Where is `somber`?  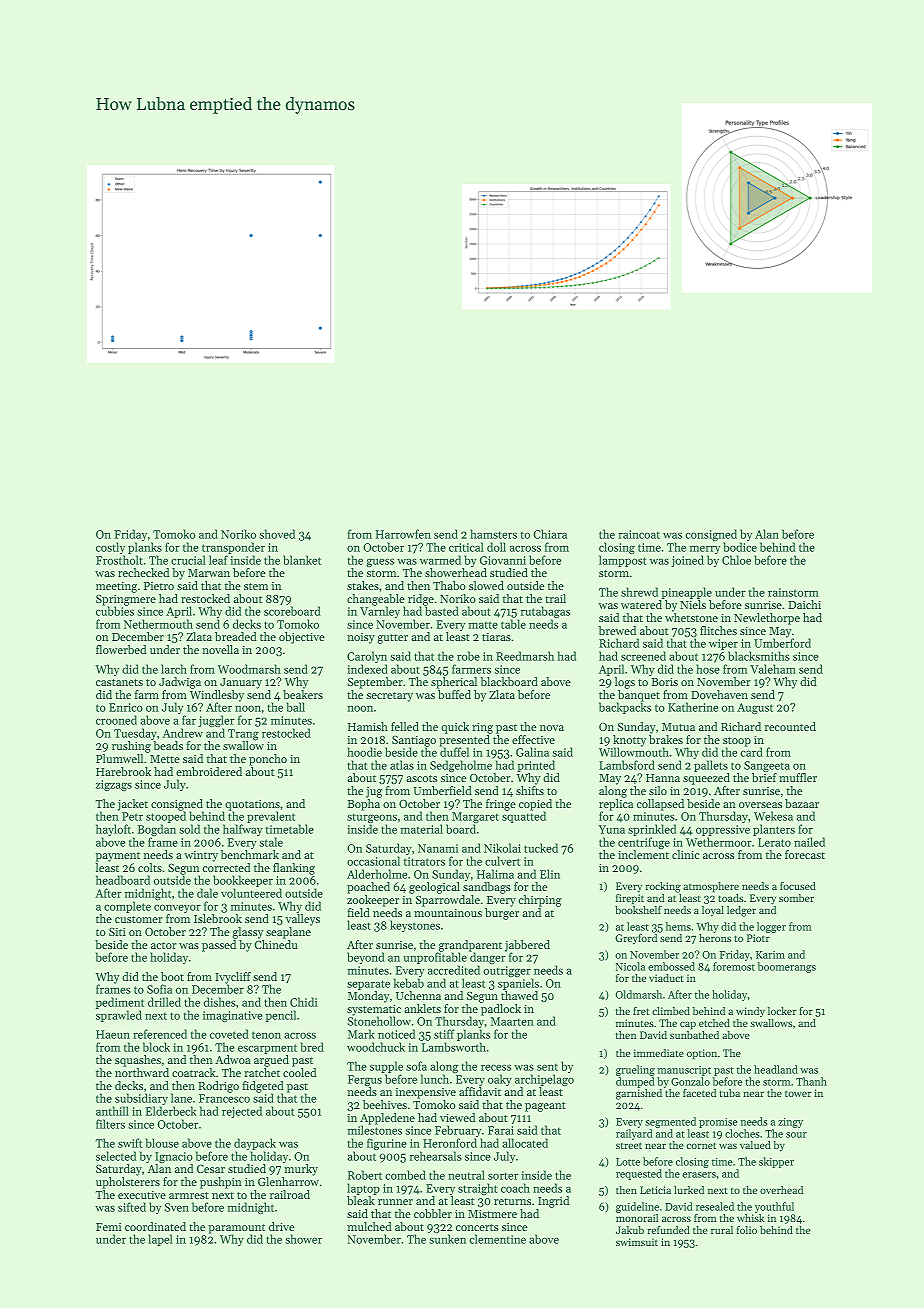 somber is located at coordinates (796, 898).
